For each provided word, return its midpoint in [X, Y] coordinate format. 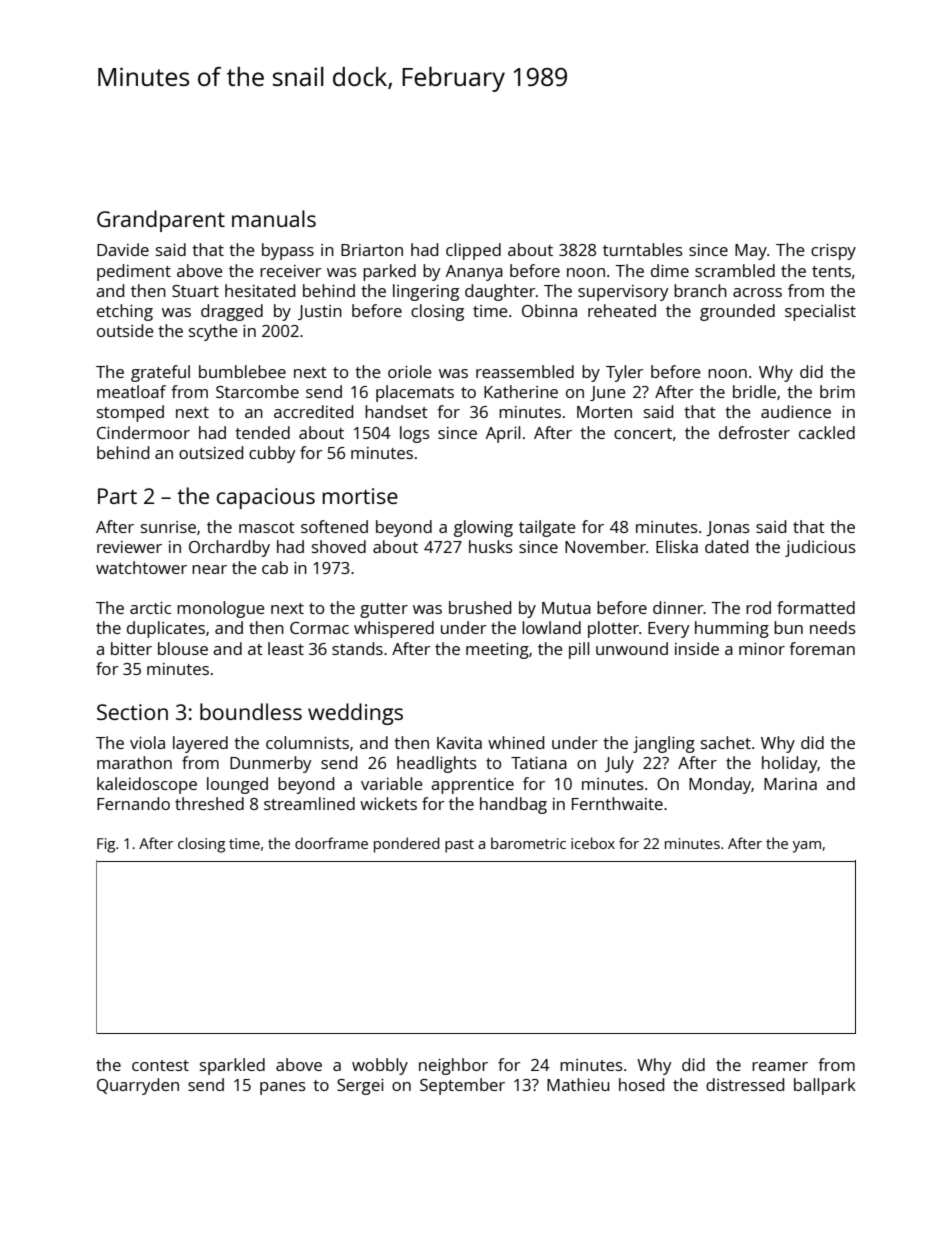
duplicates [166, 629]
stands [357, 648]
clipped [473, 251]
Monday [720, 785]
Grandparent [161, 221]
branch [700, 290]
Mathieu [578, 1084]
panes [283, 1088]
